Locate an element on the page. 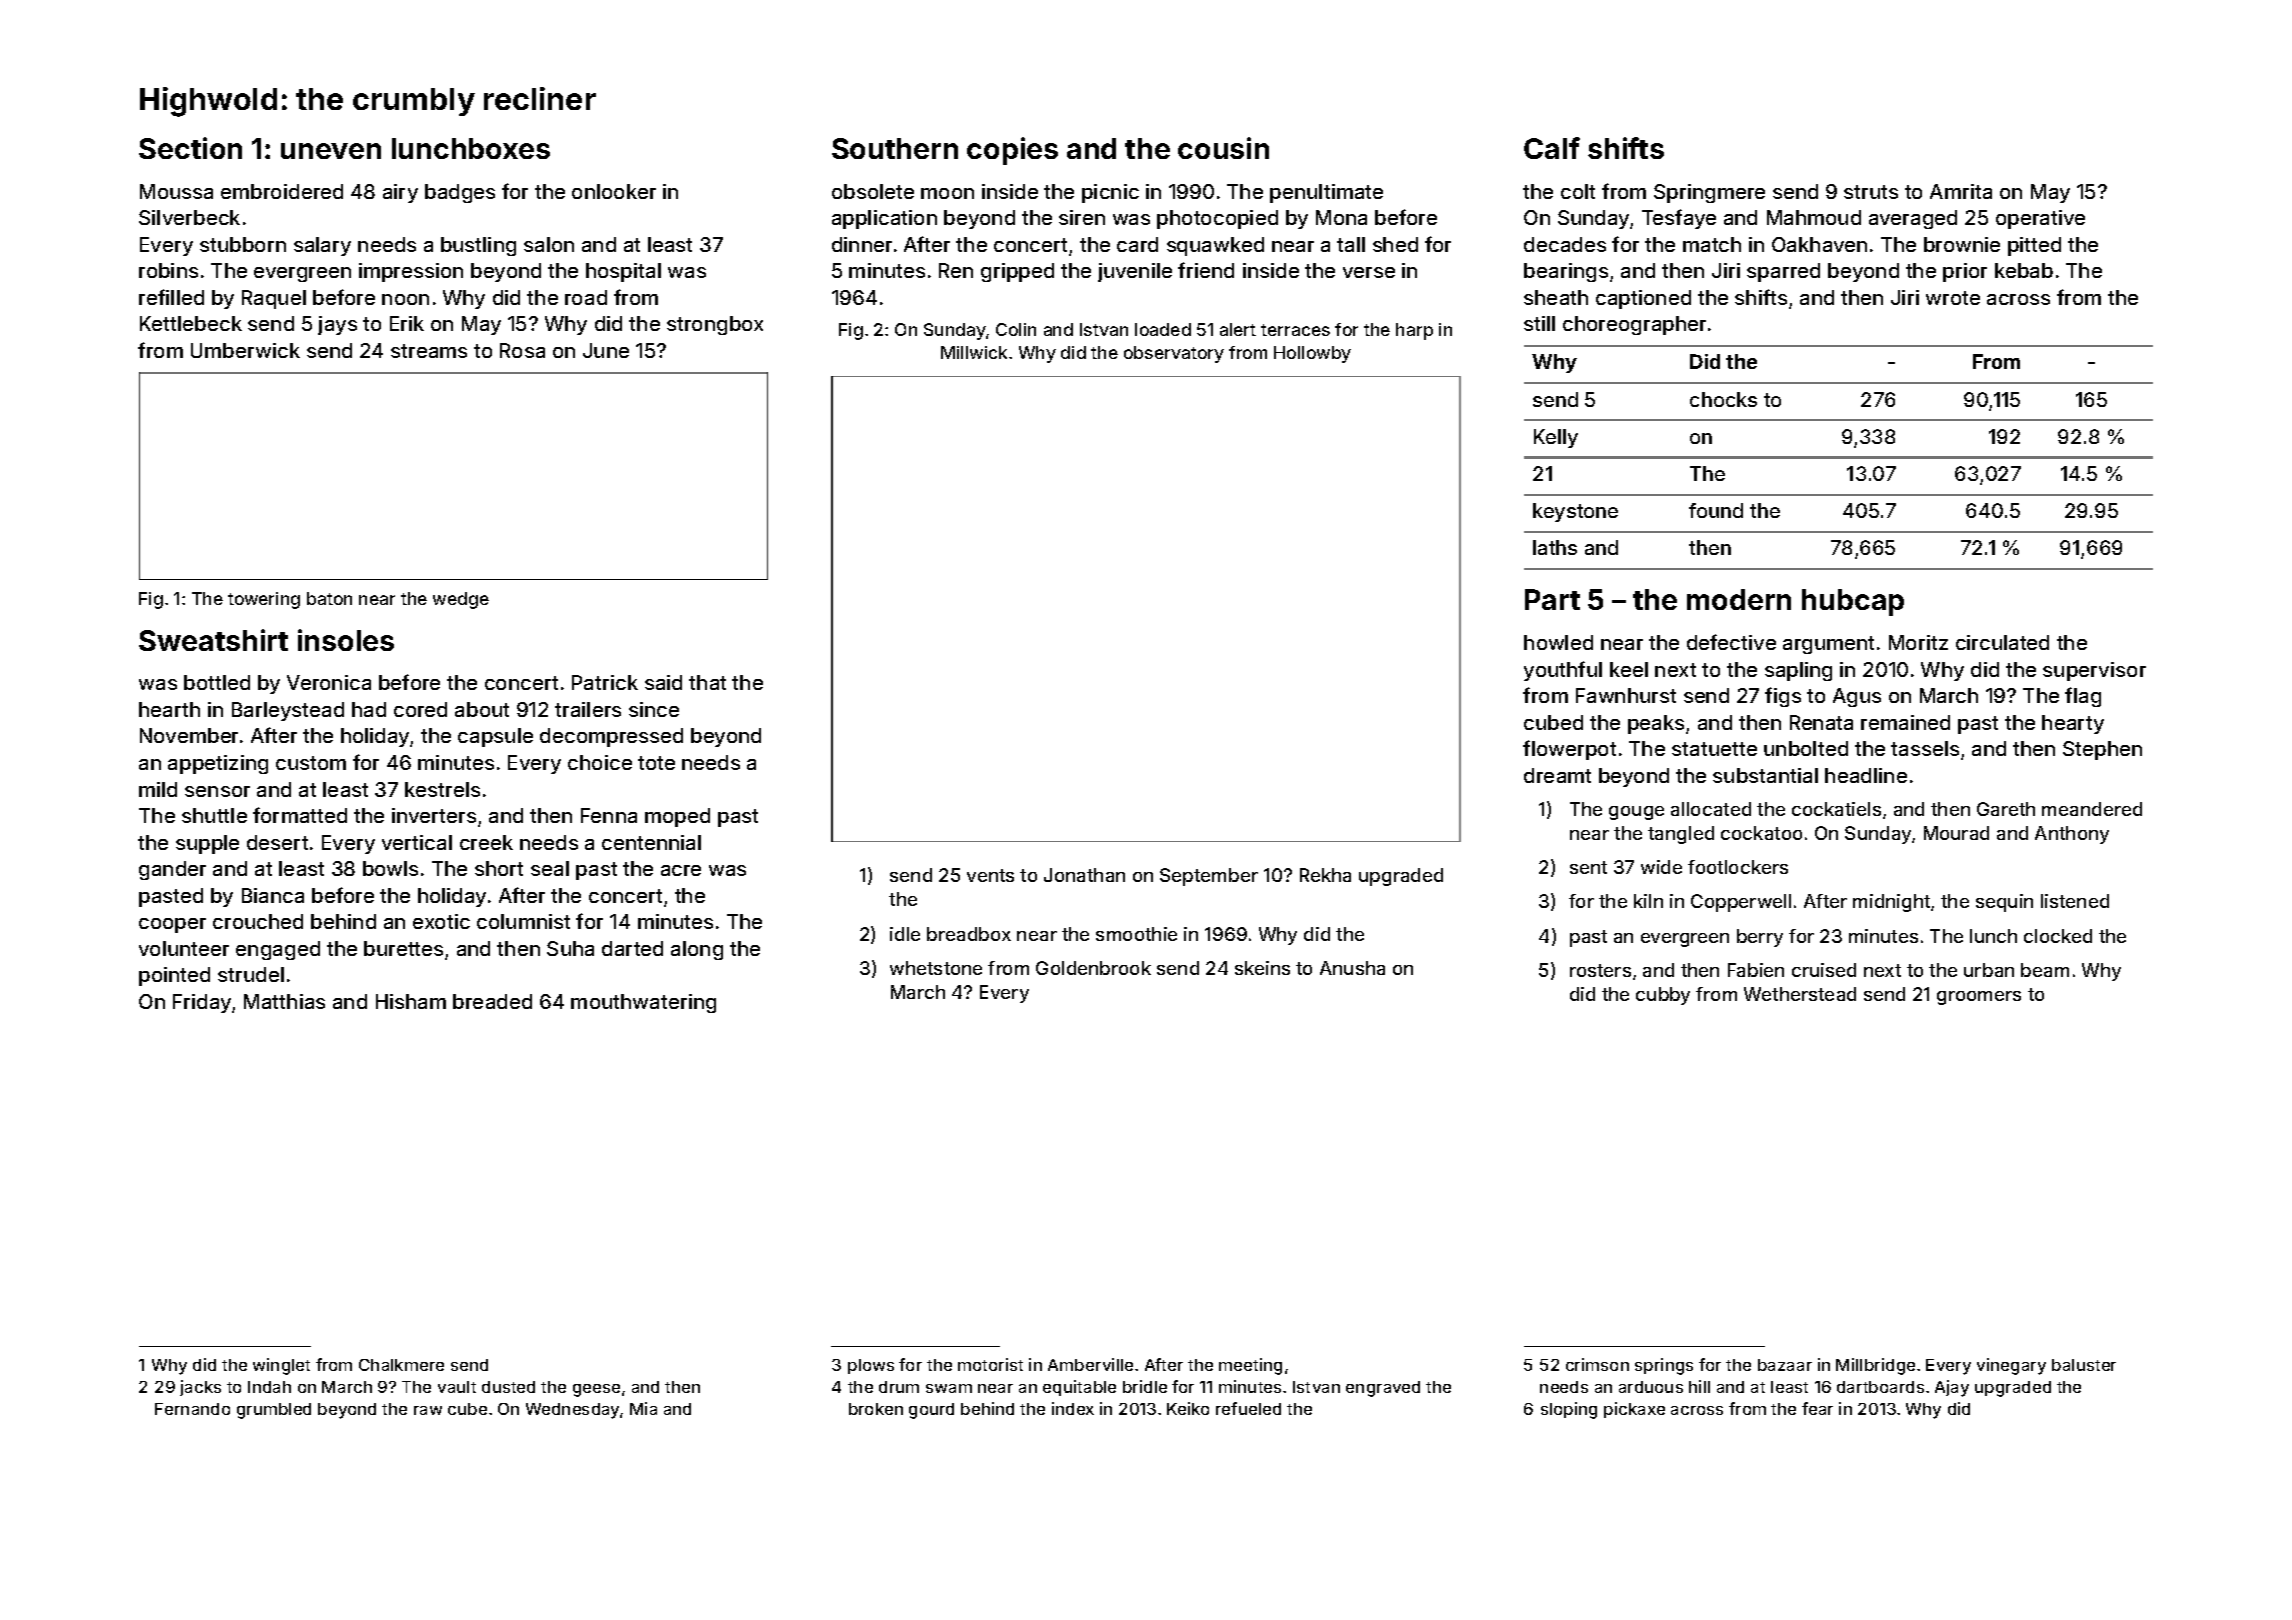 This image has width=2292, height=1620. Wetherstead is located at coordinates (1800, 994).
